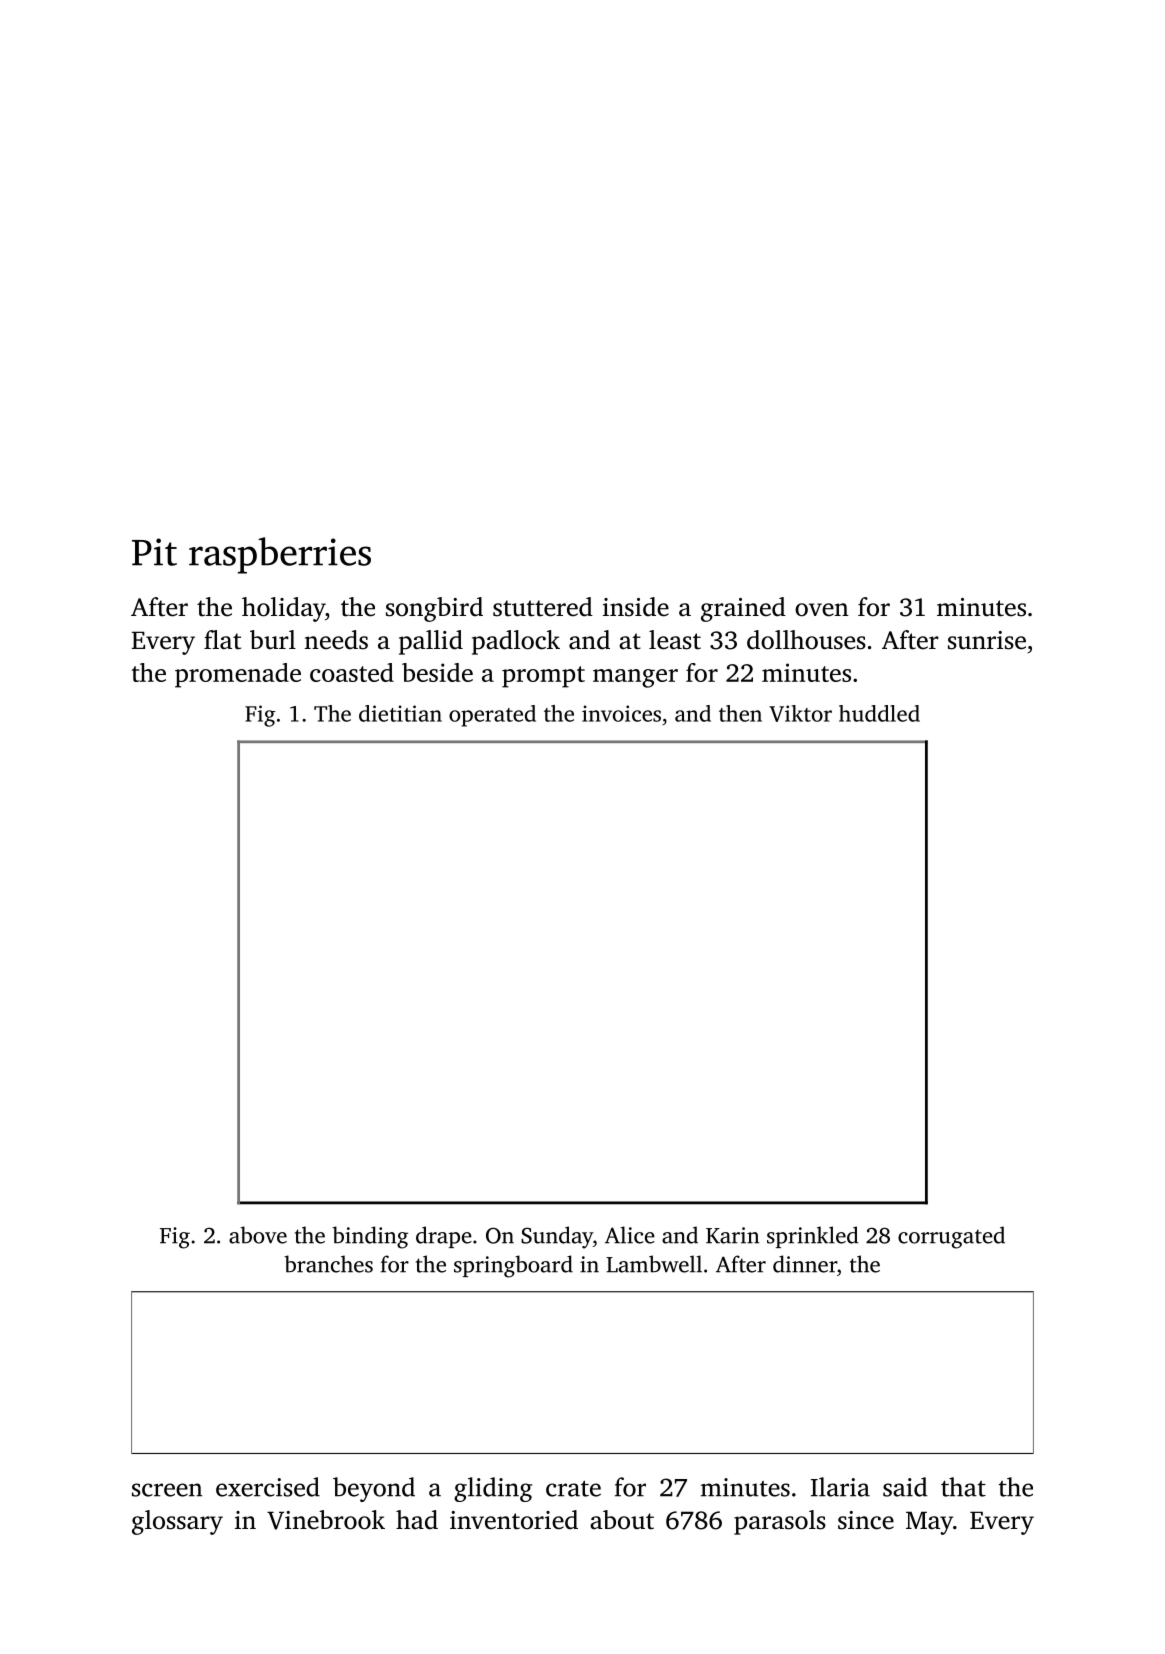 The height and width of the document is (1654, 1165). What do you see at coordinates (417, 1520) in the document?
I see `had` at bounding box center [417, 1520].
